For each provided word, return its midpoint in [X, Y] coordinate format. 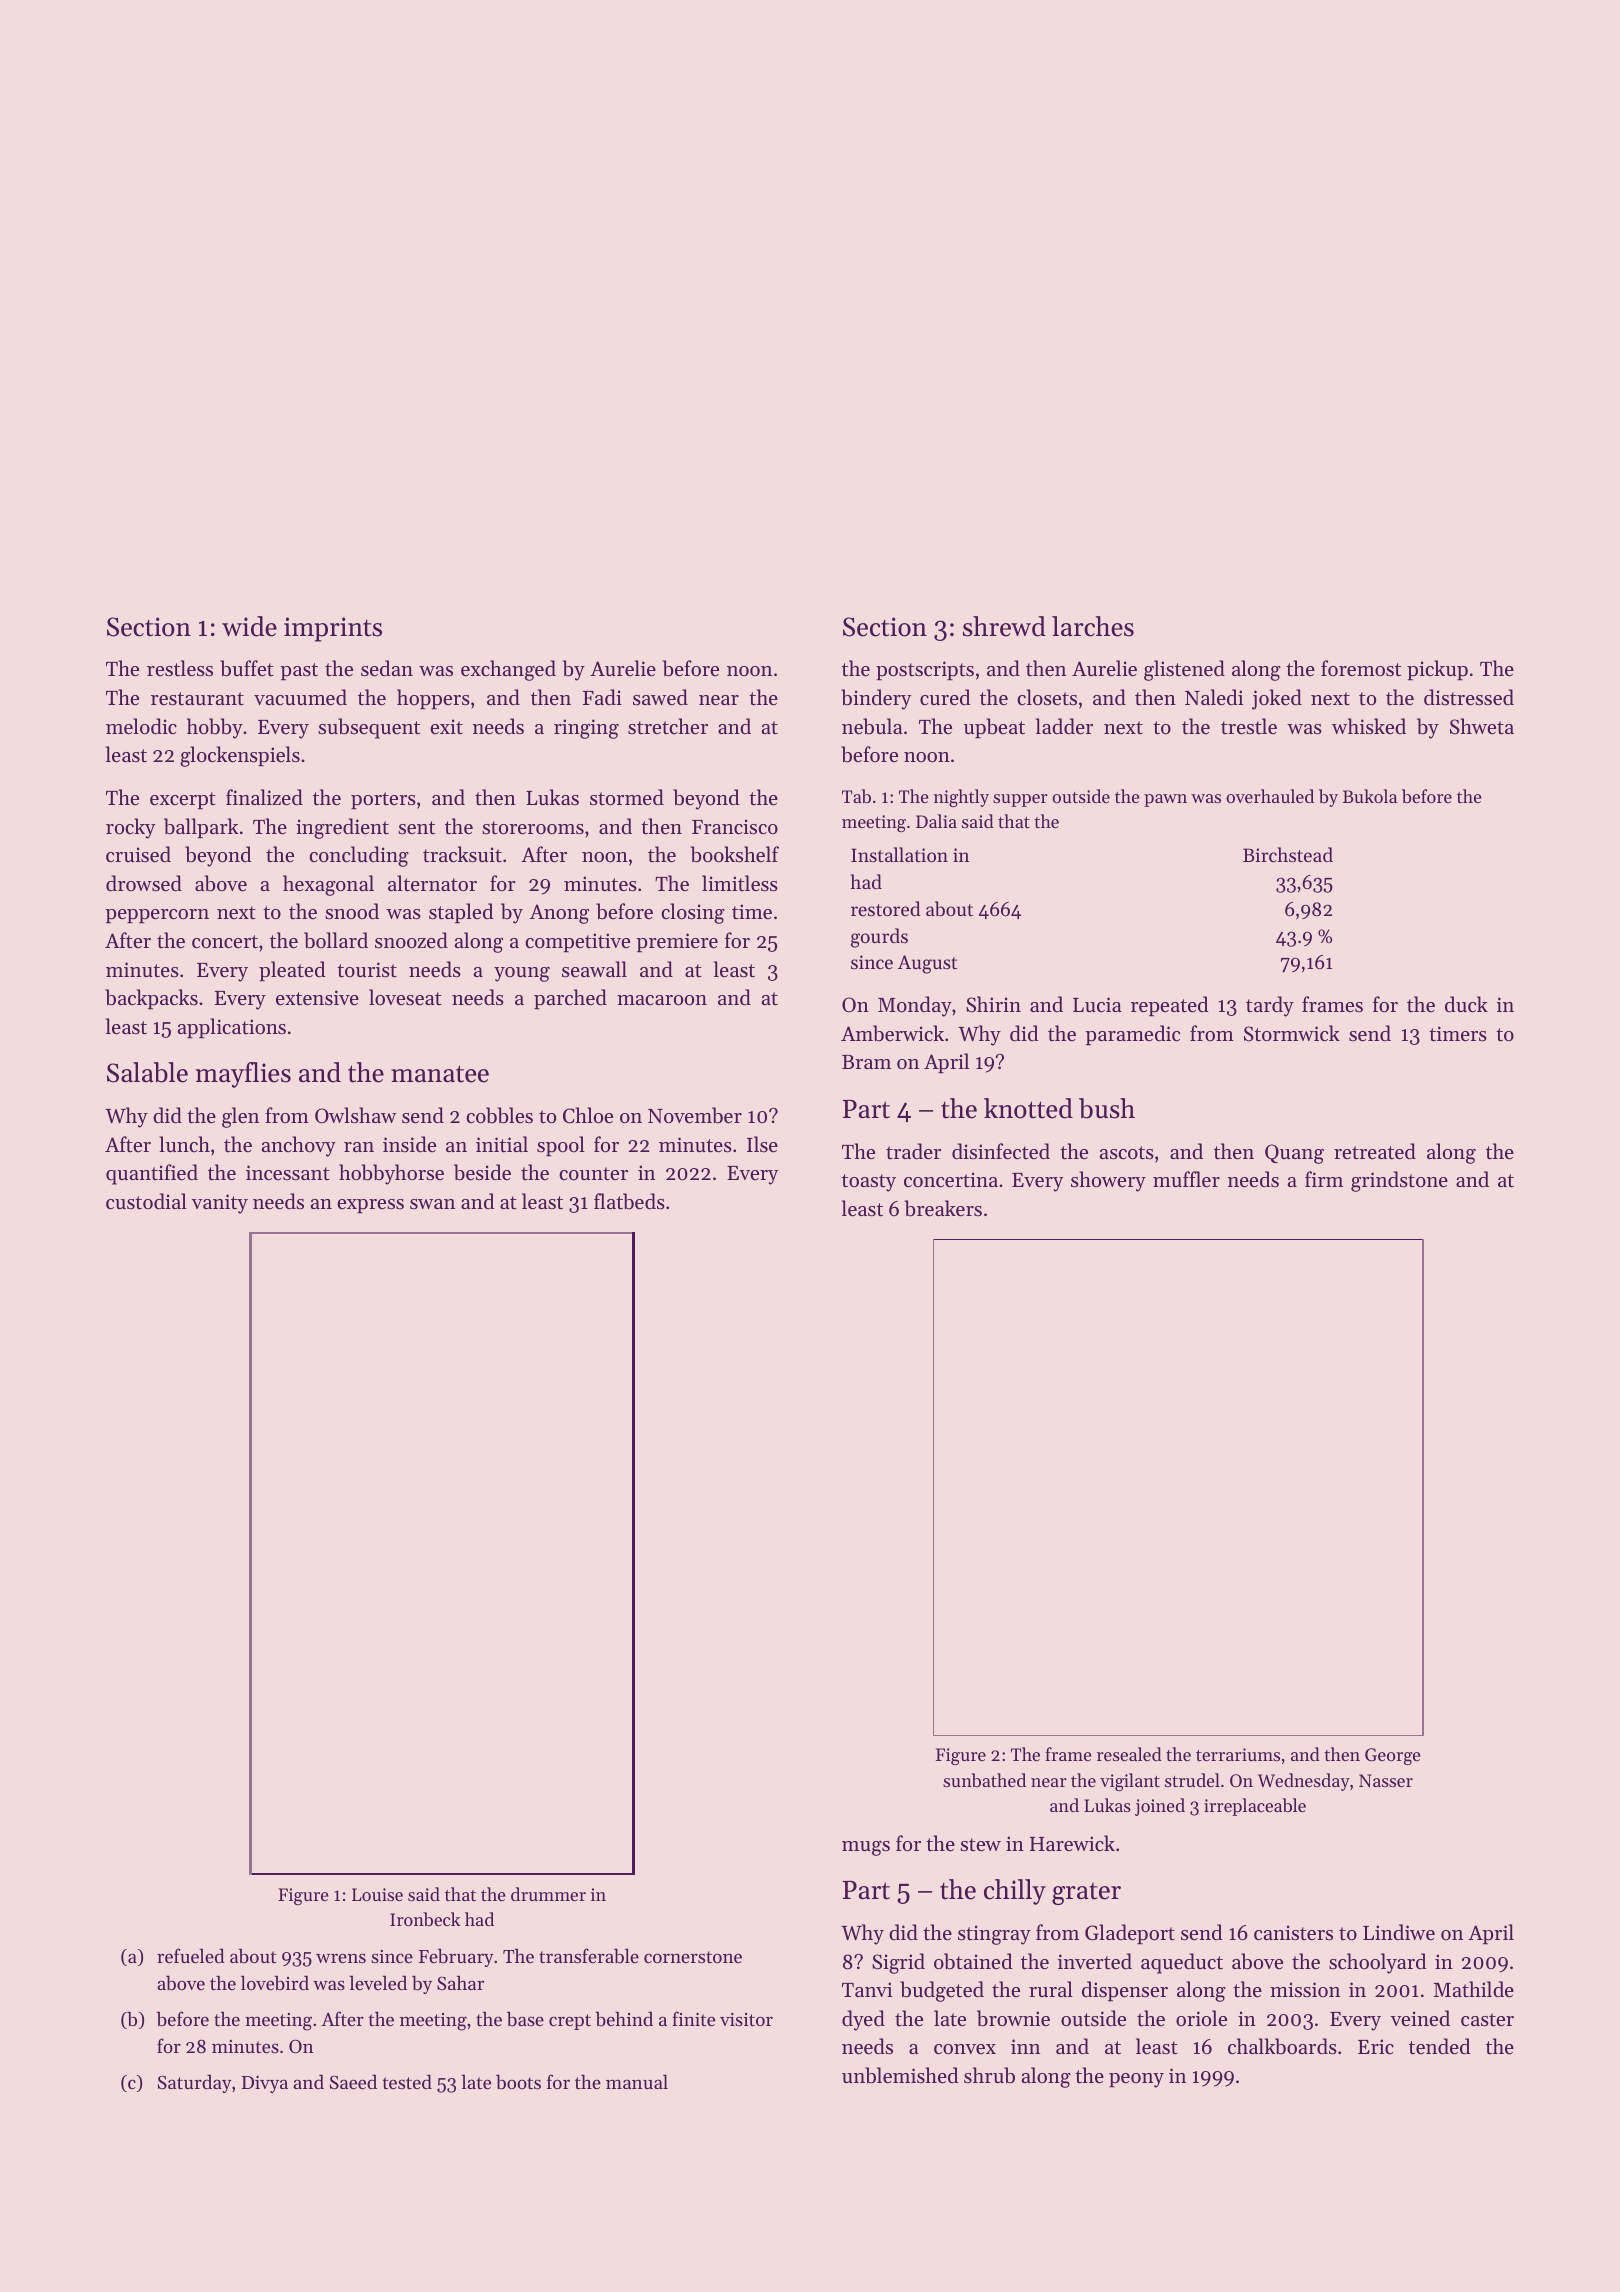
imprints [333, 629]
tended [1439, 2046]
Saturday [195, 2083]
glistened [1184, 670]
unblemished [900, 2075]
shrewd [1004, 626]
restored [886, 908]
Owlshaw [355, 1115]
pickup [1437, 670]
